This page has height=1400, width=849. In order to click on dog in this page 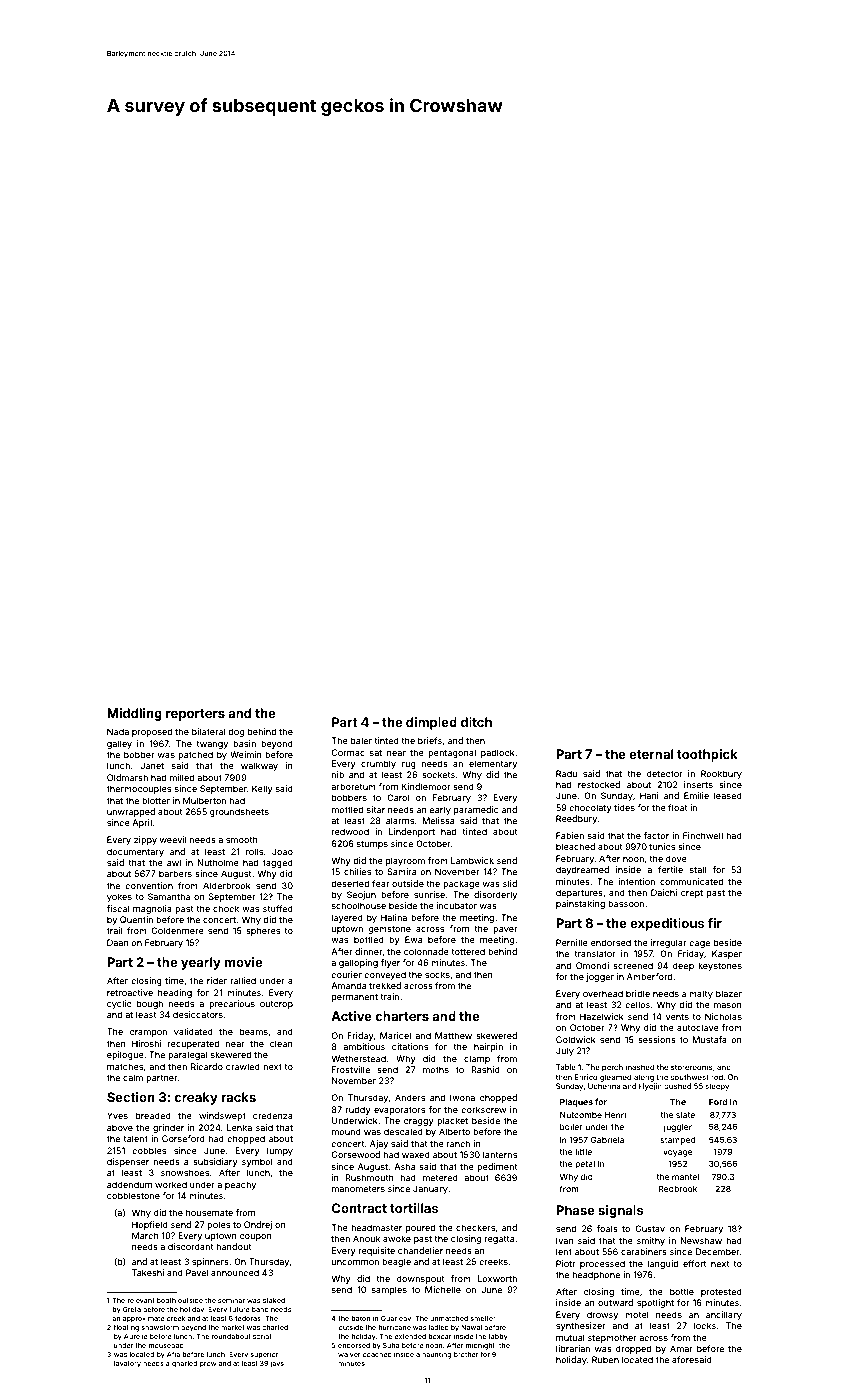, I will do `click(236, 732)`.
